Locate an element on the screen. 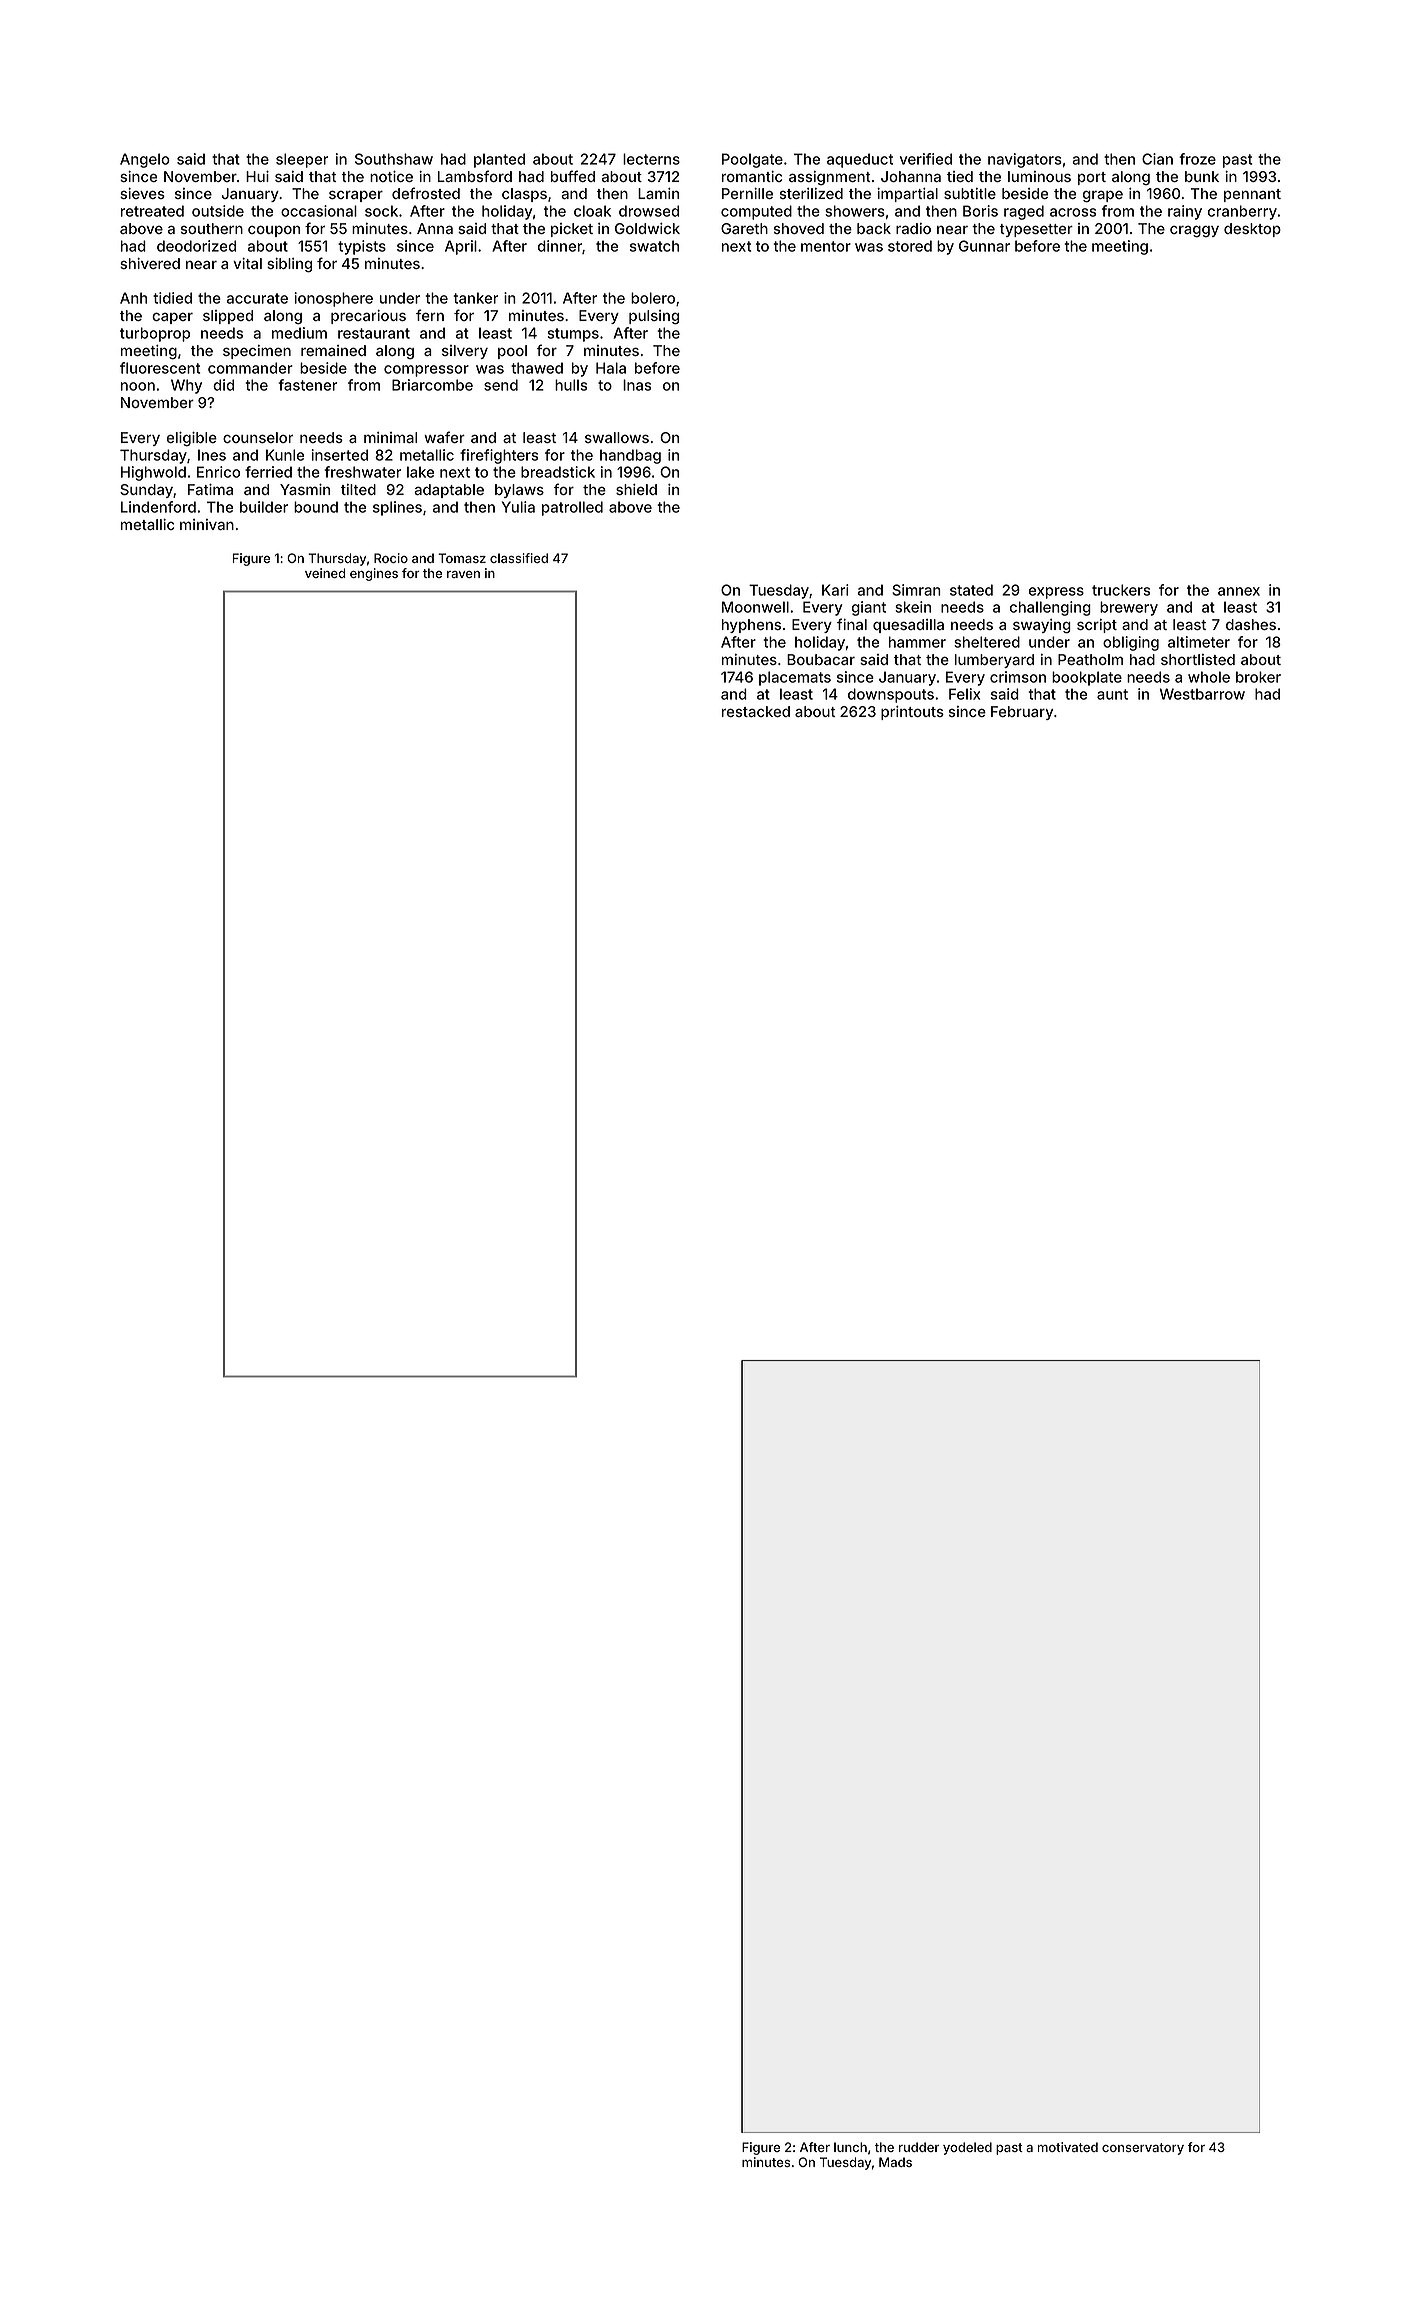 This screenshot has height=2307, width=1401. hulls is located at coordinates (571, 385).
